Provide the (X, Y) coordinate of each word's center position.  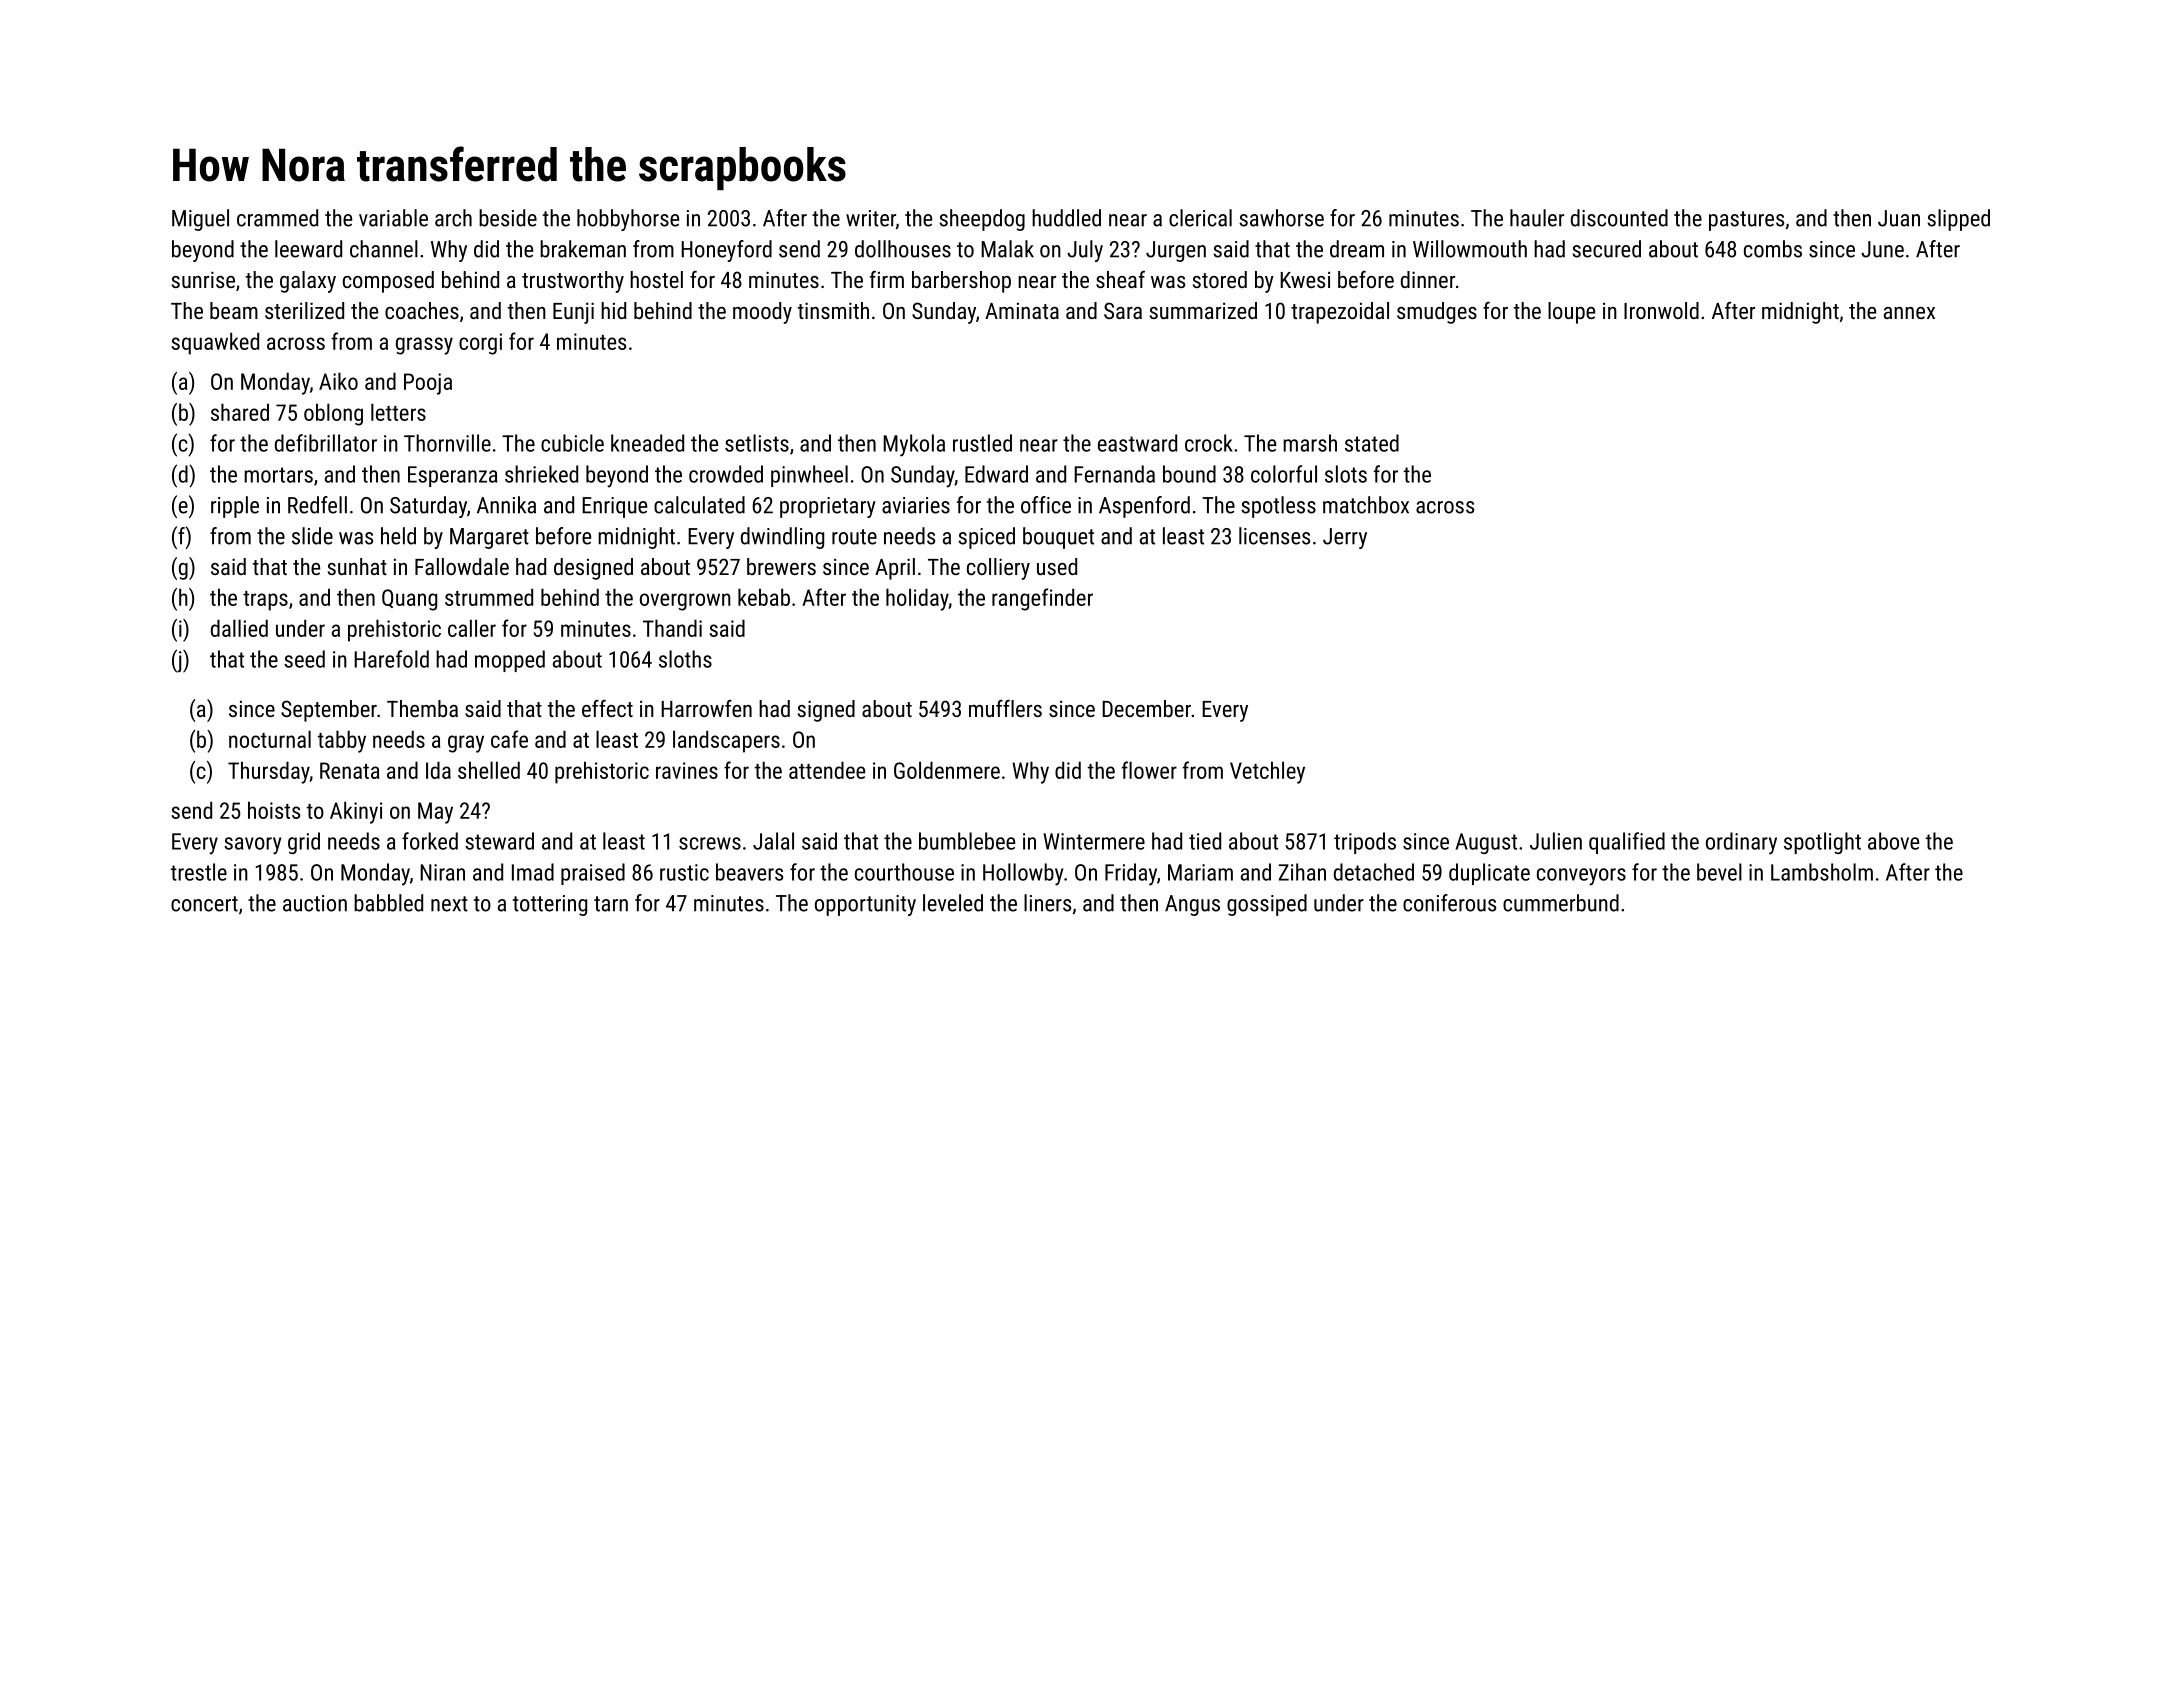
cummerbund (1561, 903)
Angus (1192, 905)
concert (204, 904)
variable (393, 218)
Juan (1899, 218)
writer (871, 218)
